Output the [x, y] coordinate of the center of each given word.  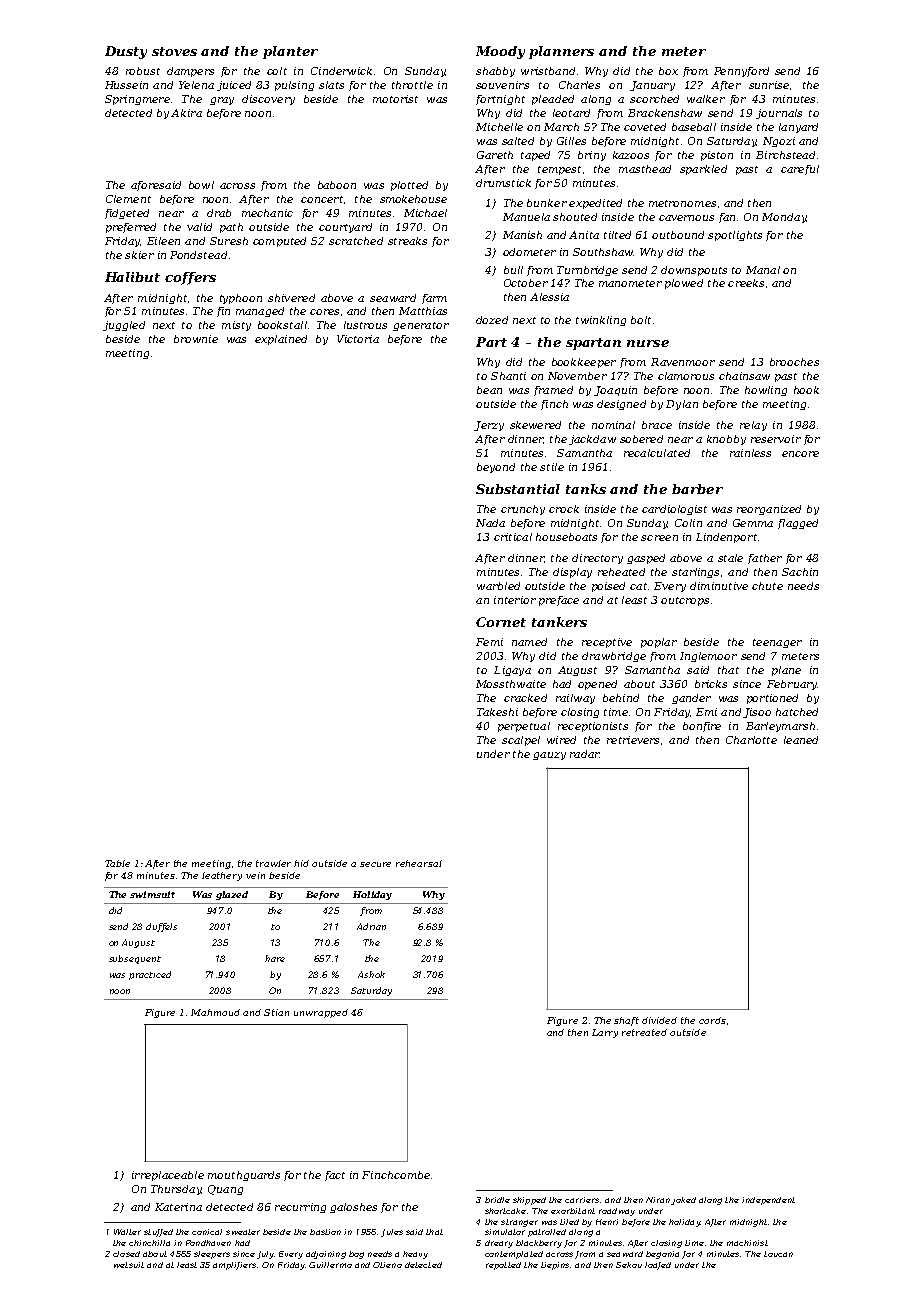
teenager [777, 643]
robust [143, 71]
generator [421, 326]
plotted [409, 186]
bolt [641, 320]
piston [717, 156]
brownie [196, 339]
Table [117, 863]
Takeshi [497, 712]
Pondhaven [208, 1243]
